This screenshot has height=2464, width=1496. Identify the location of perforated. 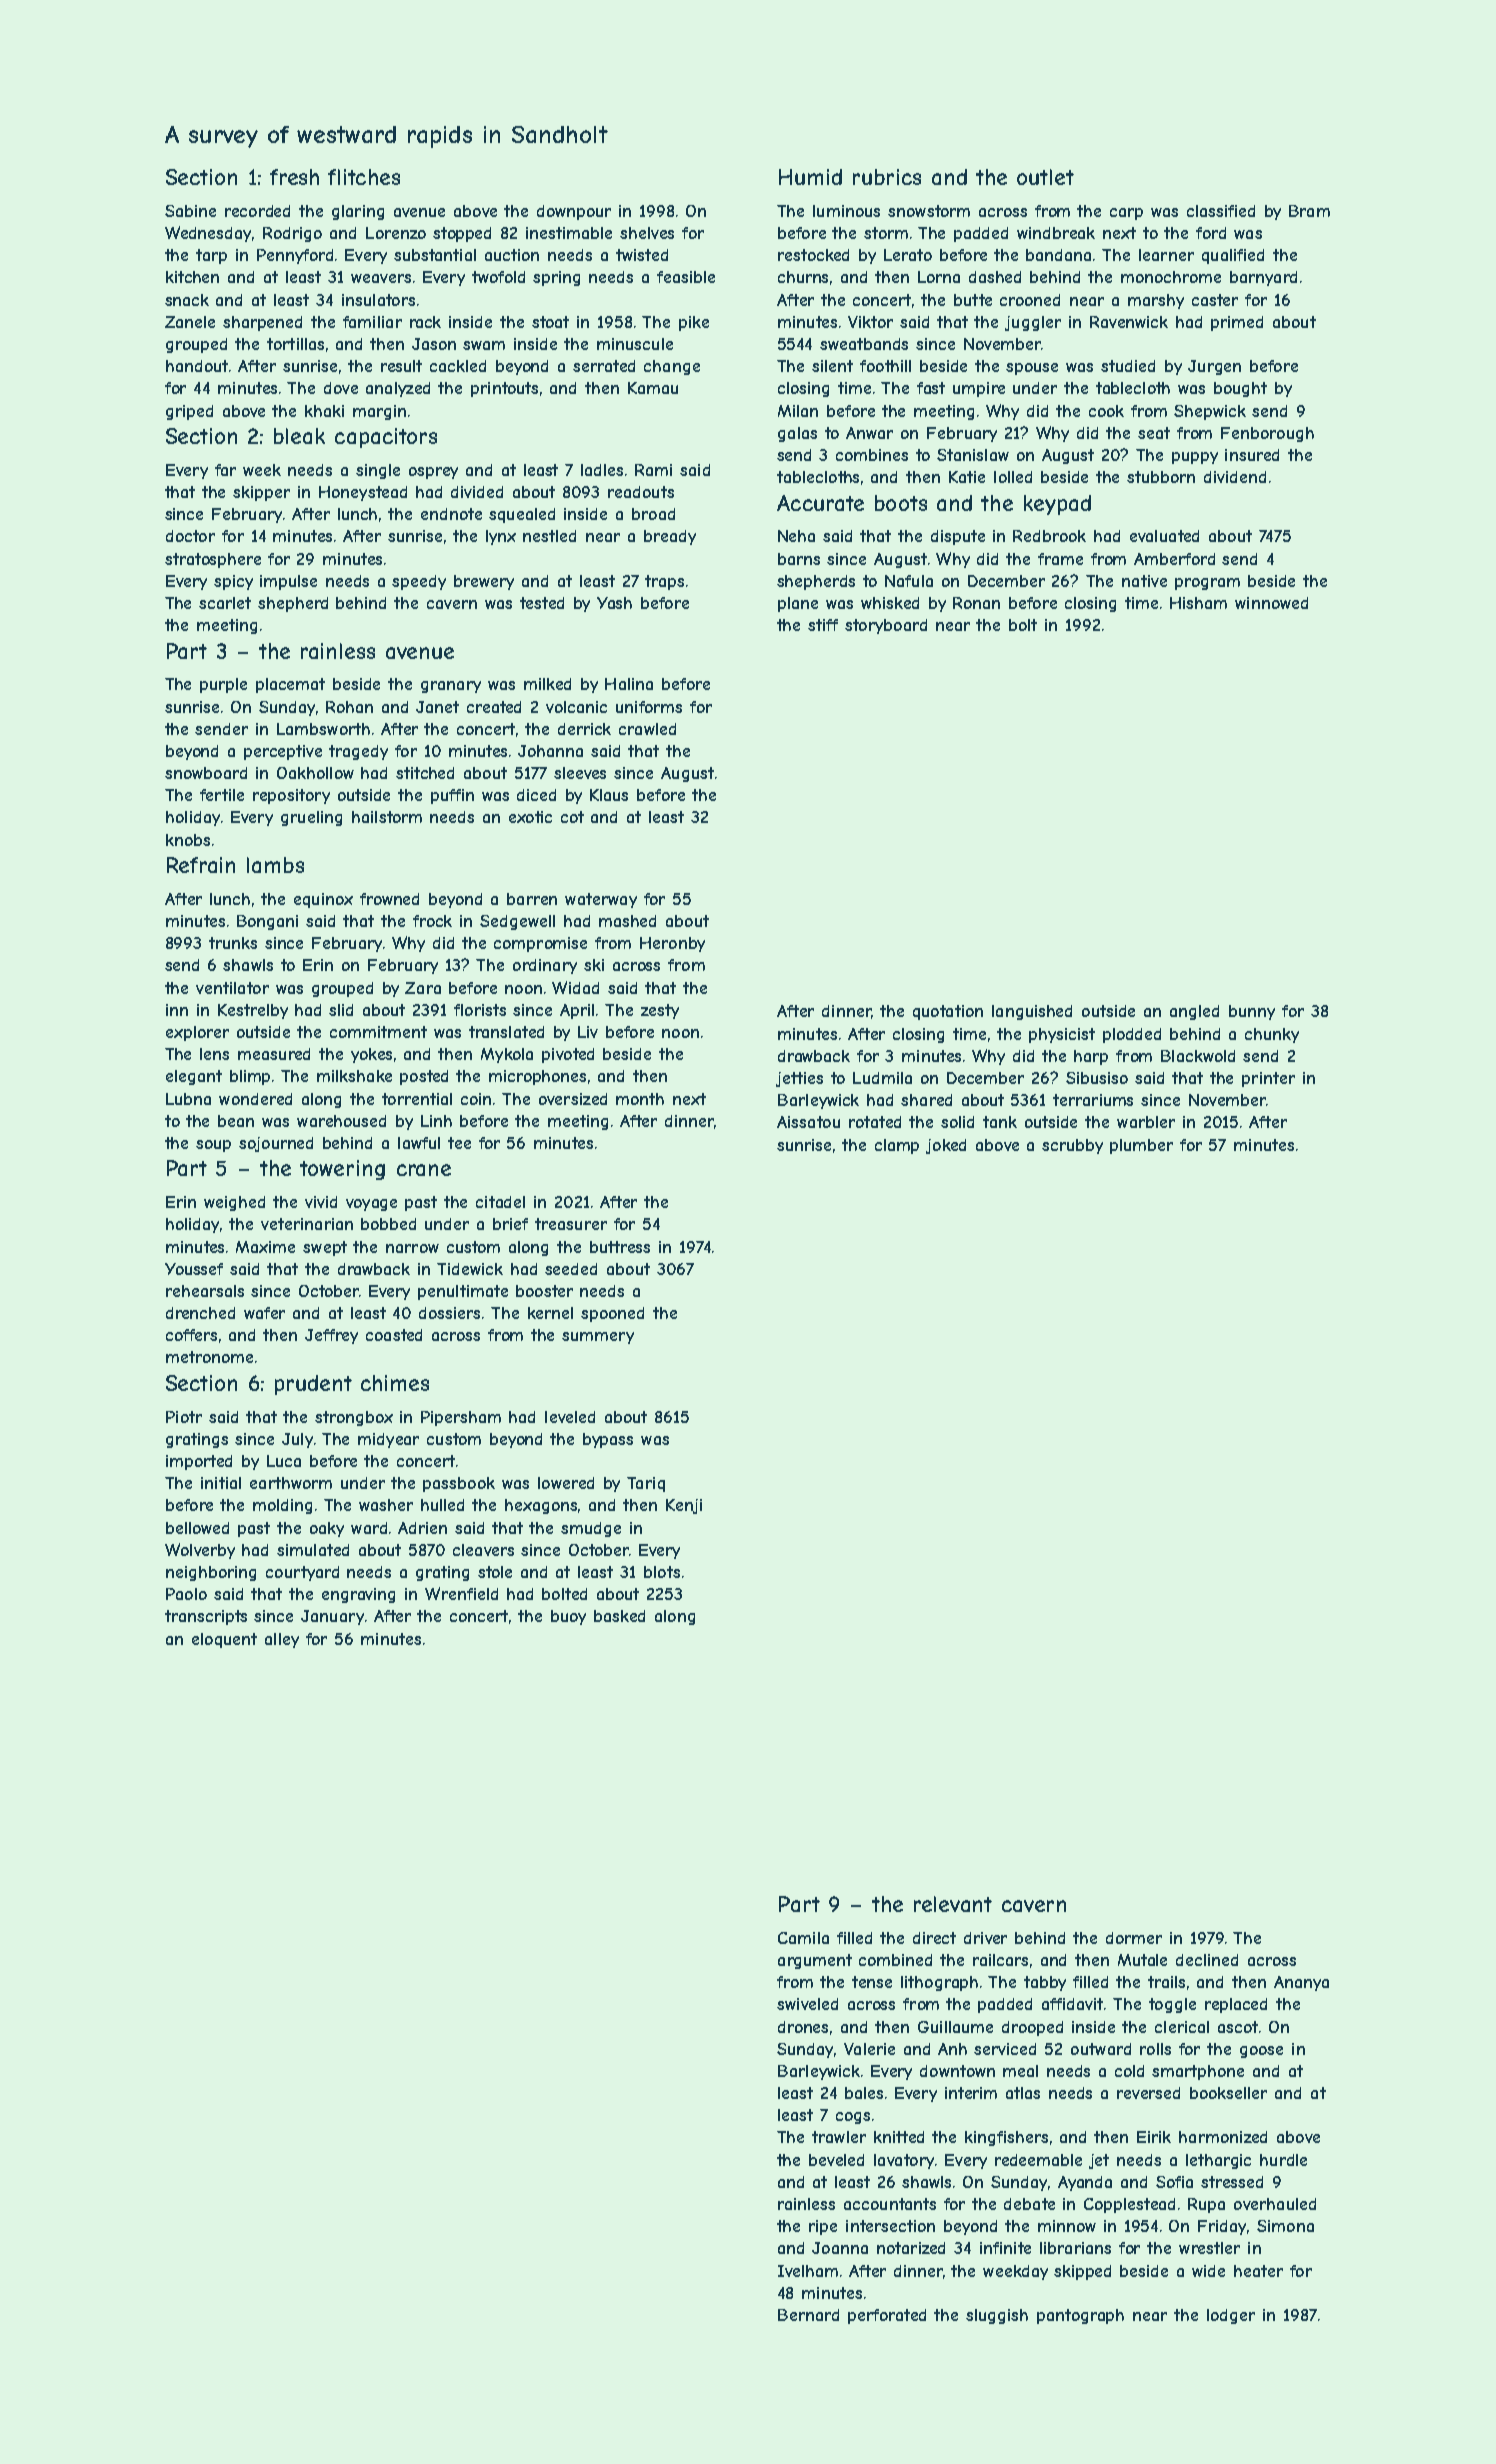
(887, 2316).
